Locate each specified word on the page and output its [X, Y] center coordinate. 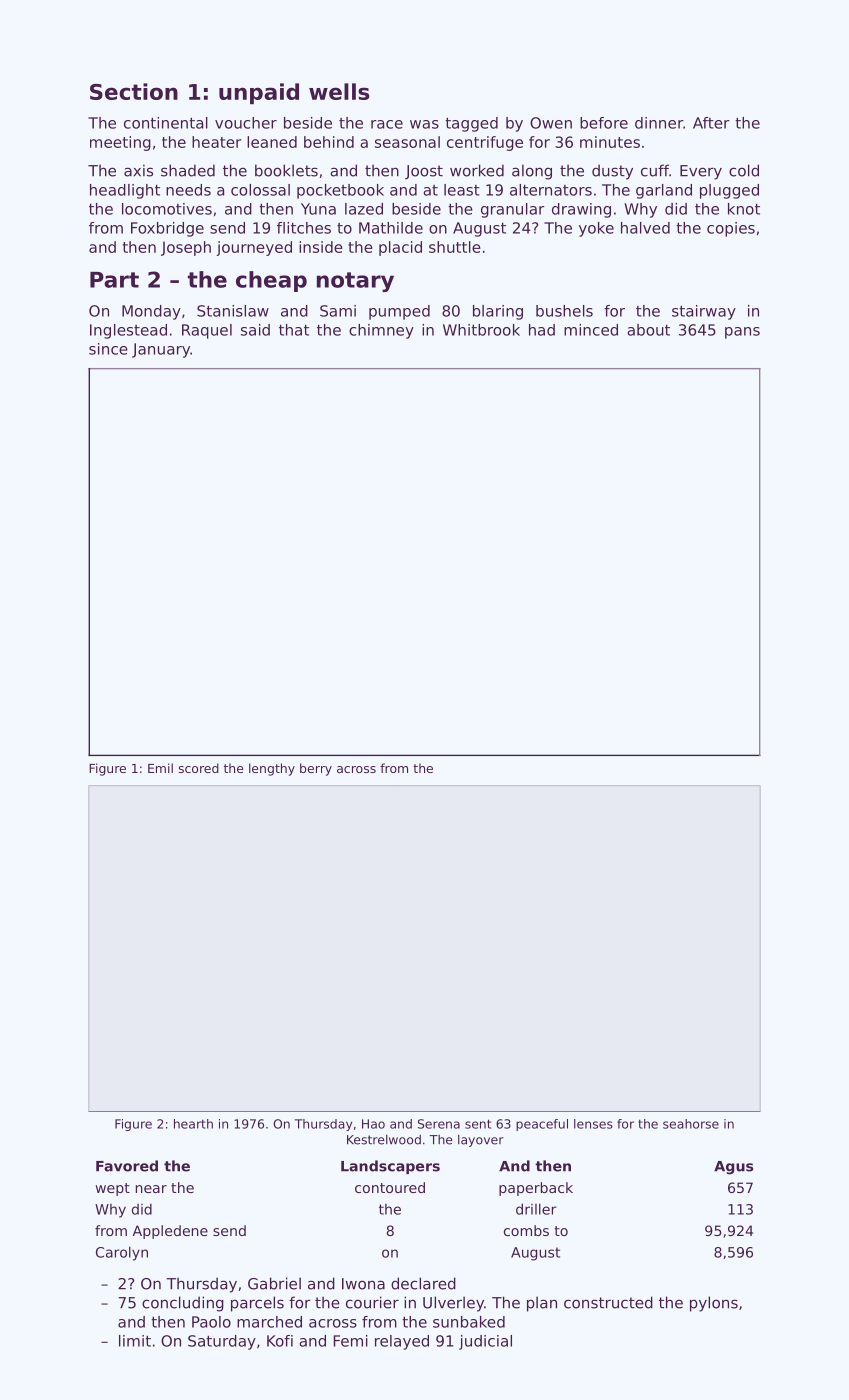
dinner [659, 123]
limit [135, 1341]
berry [316, 769]
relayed [402, 1342]
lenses [593, 1124]
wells [339, 91]
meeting [120, 143]
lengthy [272, 769]
